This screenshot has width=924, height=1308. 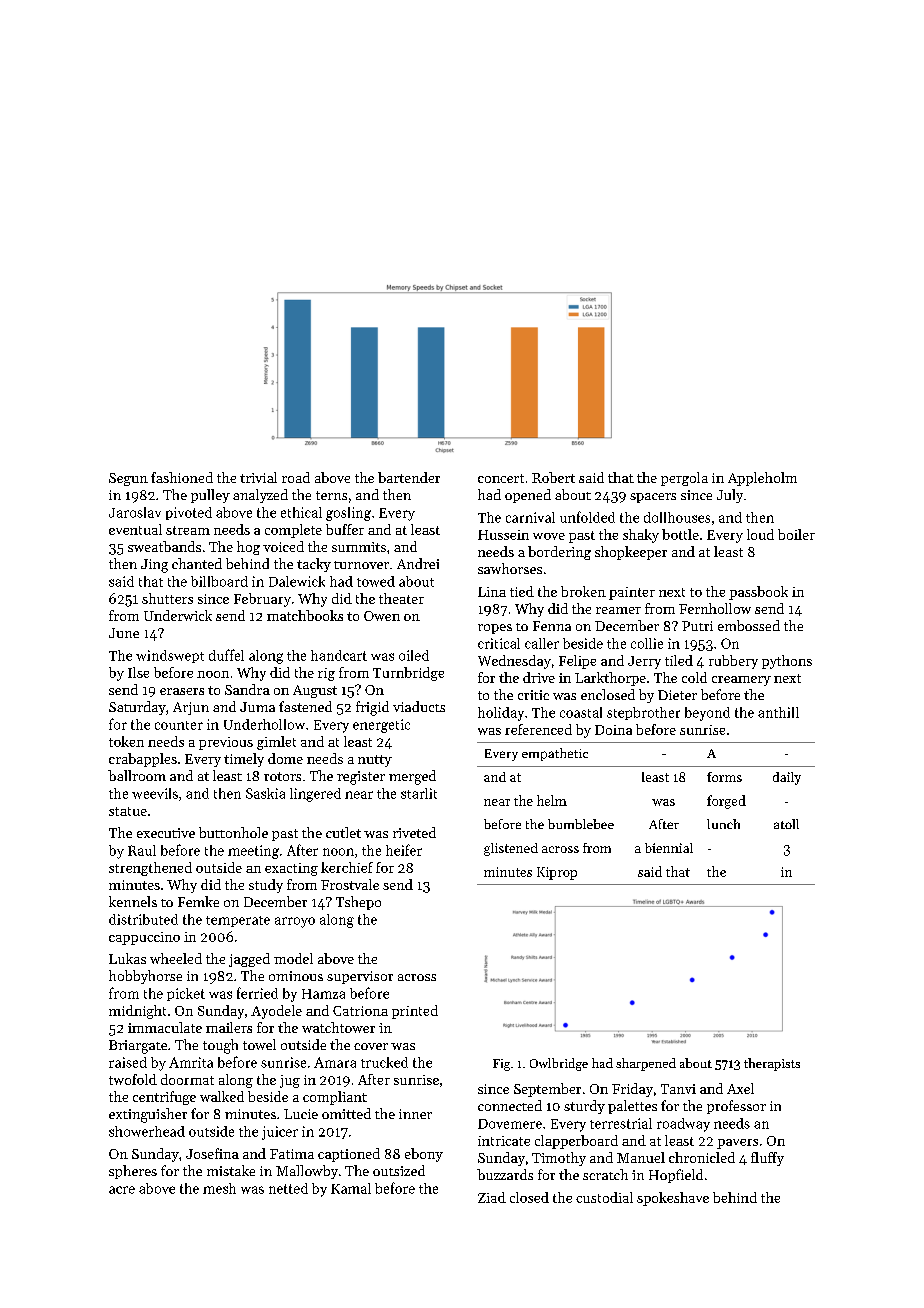 I want to click on supervisor, so click(x=360, y=977).
